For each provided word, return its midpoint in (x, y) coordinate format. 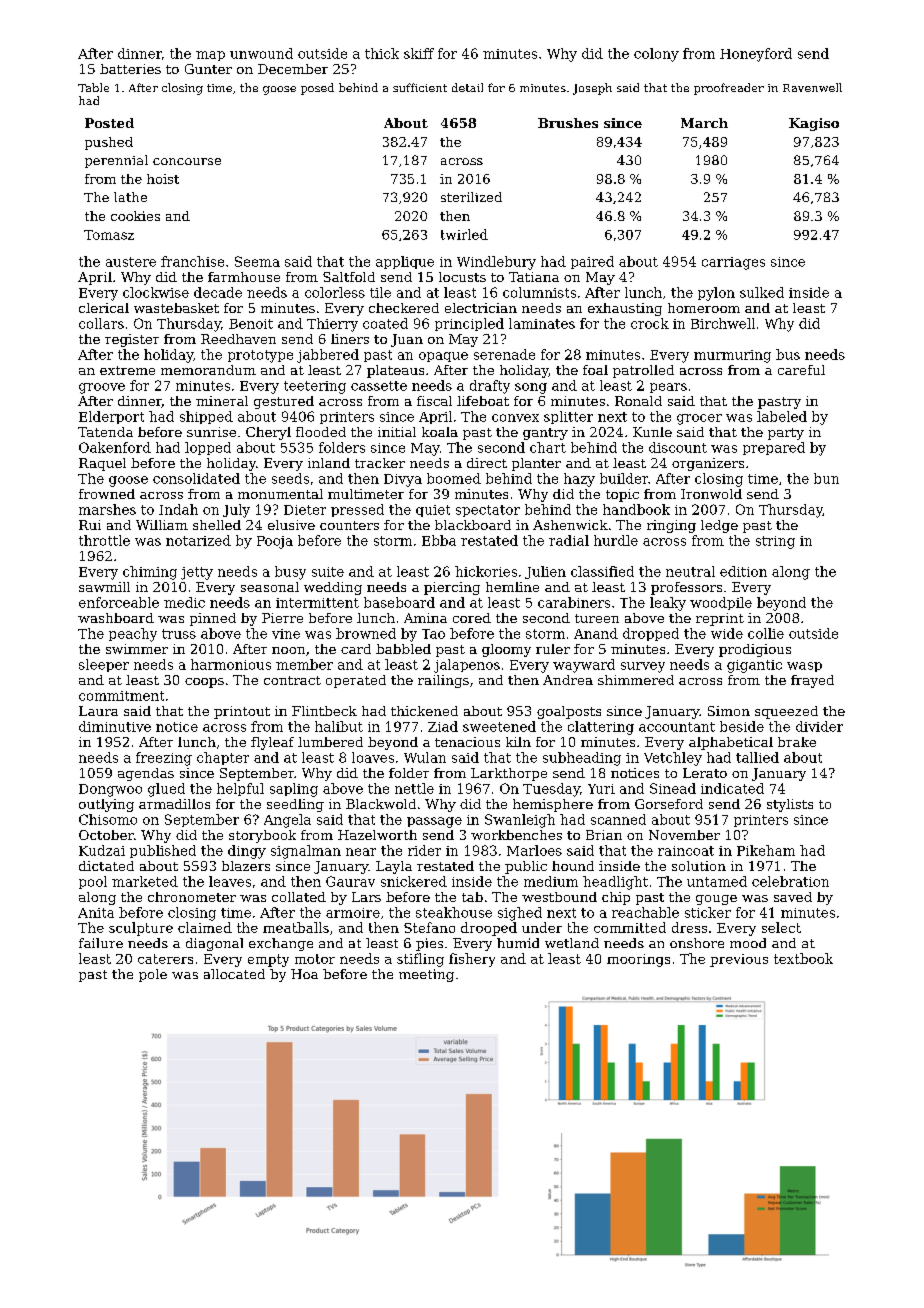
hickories (486, 571)
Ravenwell (812, 87)
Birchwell (723, 323)
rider (424, 850)
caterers (165, 959)
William (162, 525)
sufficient (420, 87)
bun (826, 478)
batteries (130, 69)
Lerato (705, 773)
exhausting (625, 309)
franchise (192, 261)
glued (166, 790)
